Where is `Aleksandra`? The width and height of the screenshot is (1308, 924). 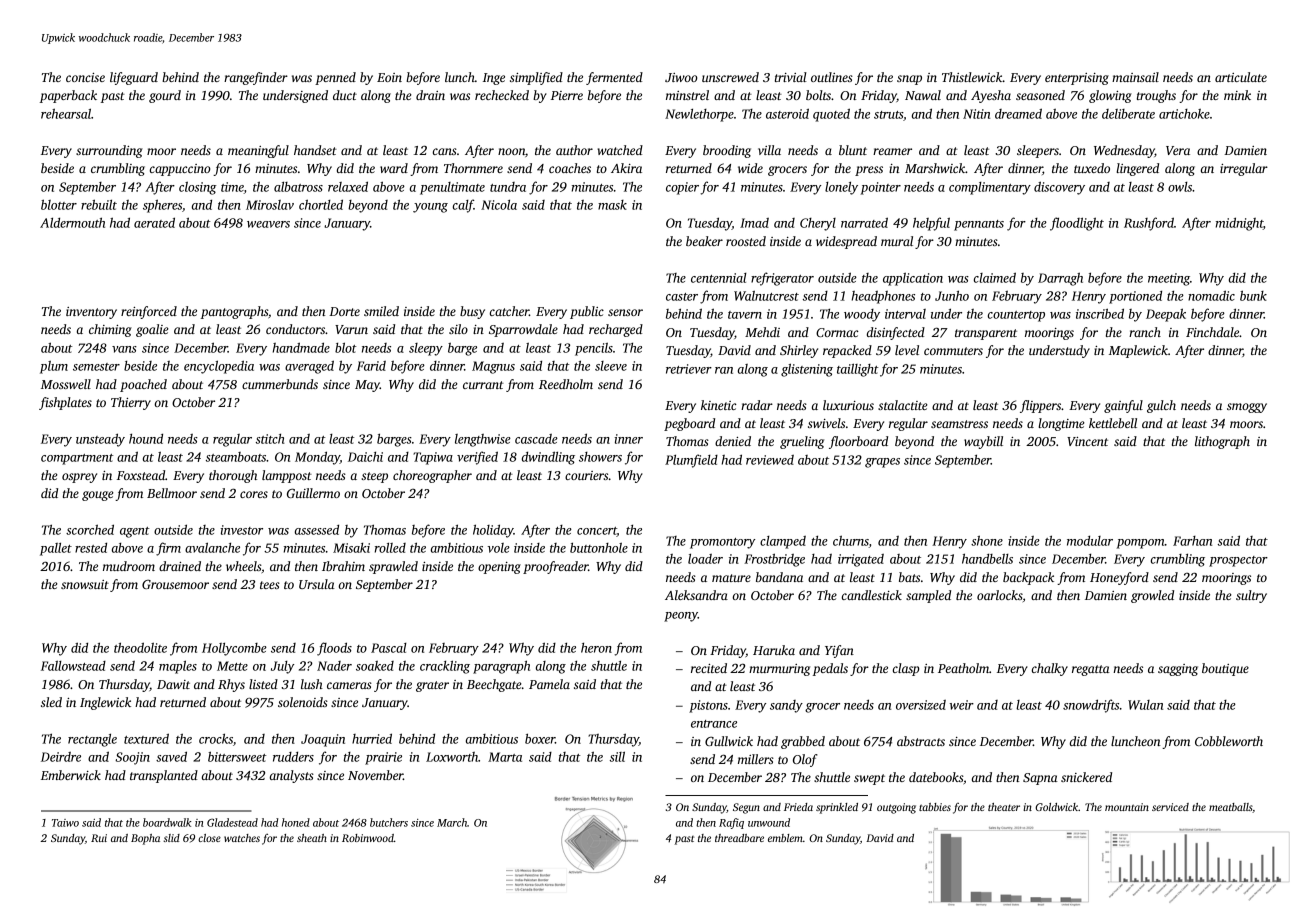
Aleksandra is located at coordinates (696, 595).
